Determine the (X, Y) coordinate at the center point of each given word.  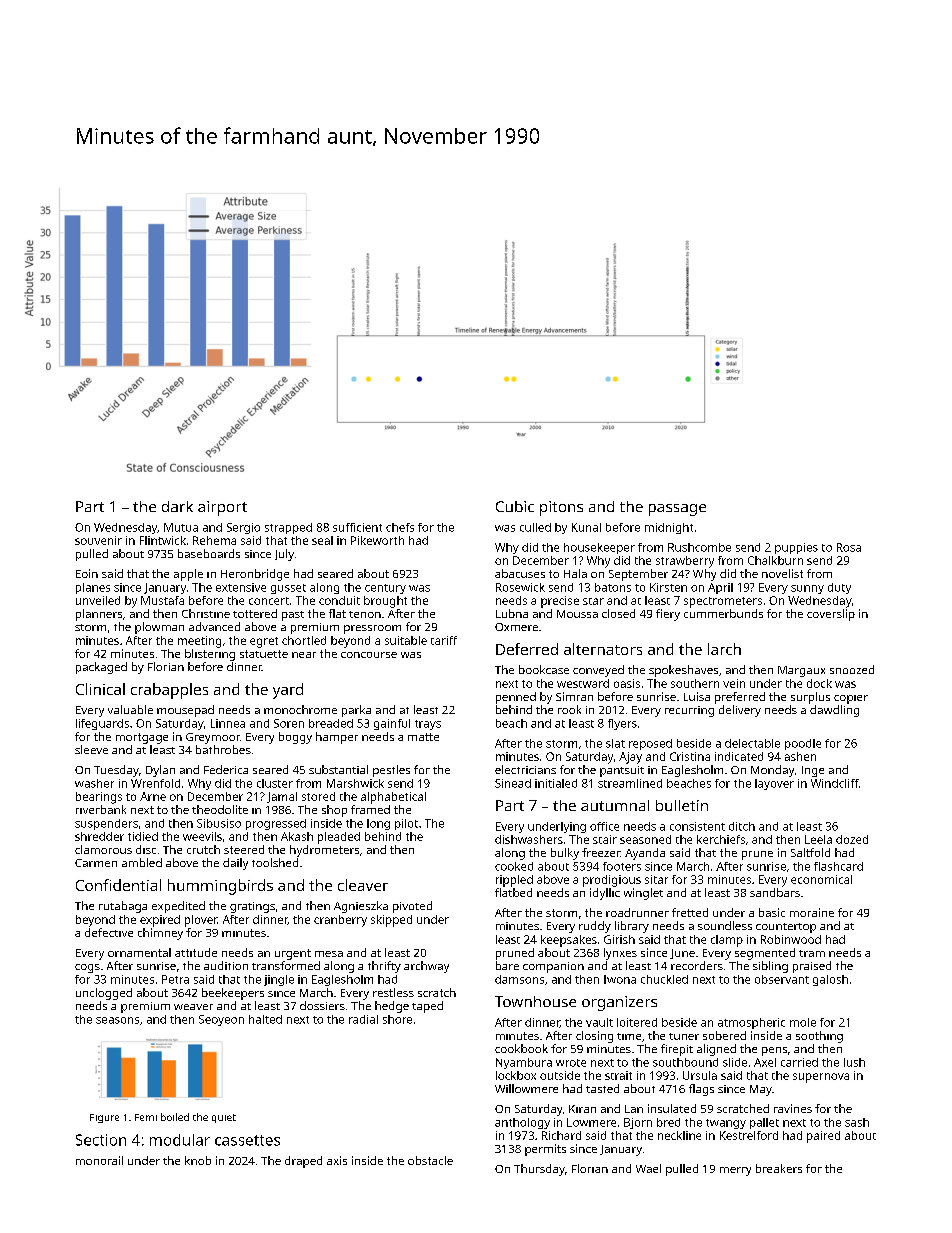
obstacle (430, 1160)
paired (823, 1137)
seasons (117, 1020)
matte (423, 737)
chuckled (664, 979)
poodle (803, 744)
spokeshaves (683, 671)
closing (594, 1037)
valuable (130, 709)
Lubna (512, 613)
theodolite (220, 809)
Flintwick (163, 540)
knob (198, 1160)
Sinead (513, 783)
